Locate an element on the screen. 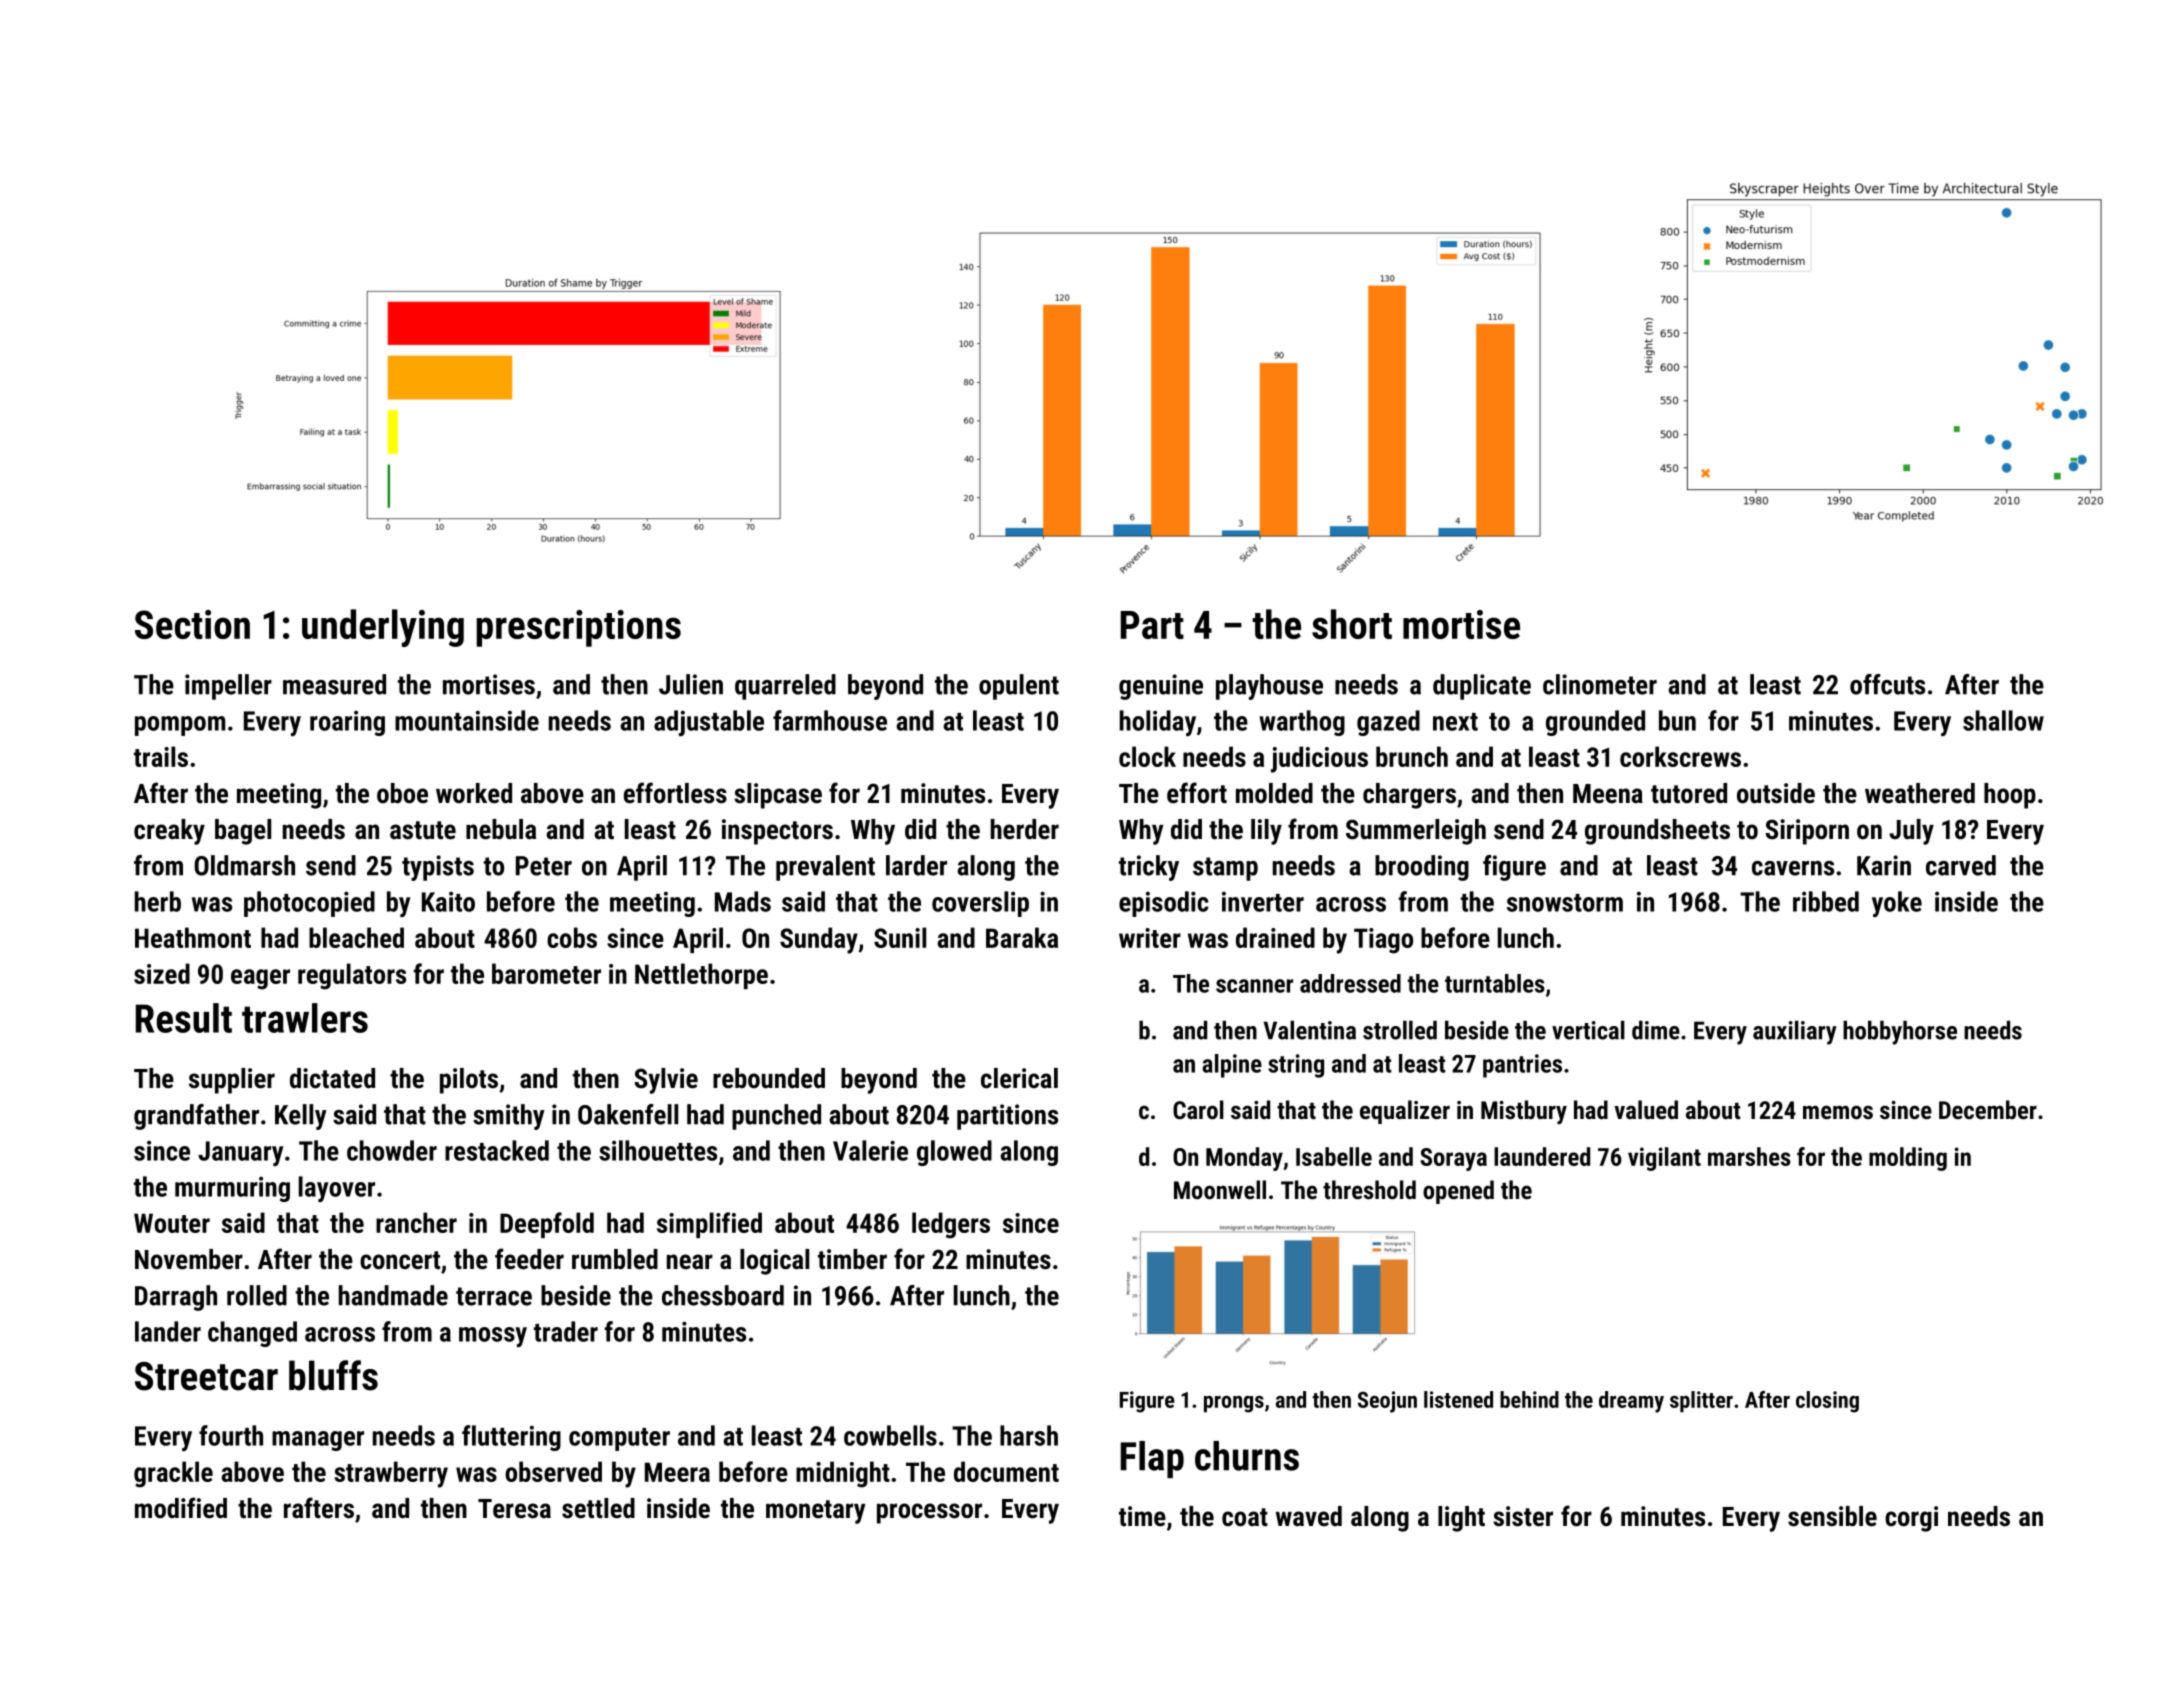 The image size is (2178, 1683). molding is located at coordinates (1908, 1159).
